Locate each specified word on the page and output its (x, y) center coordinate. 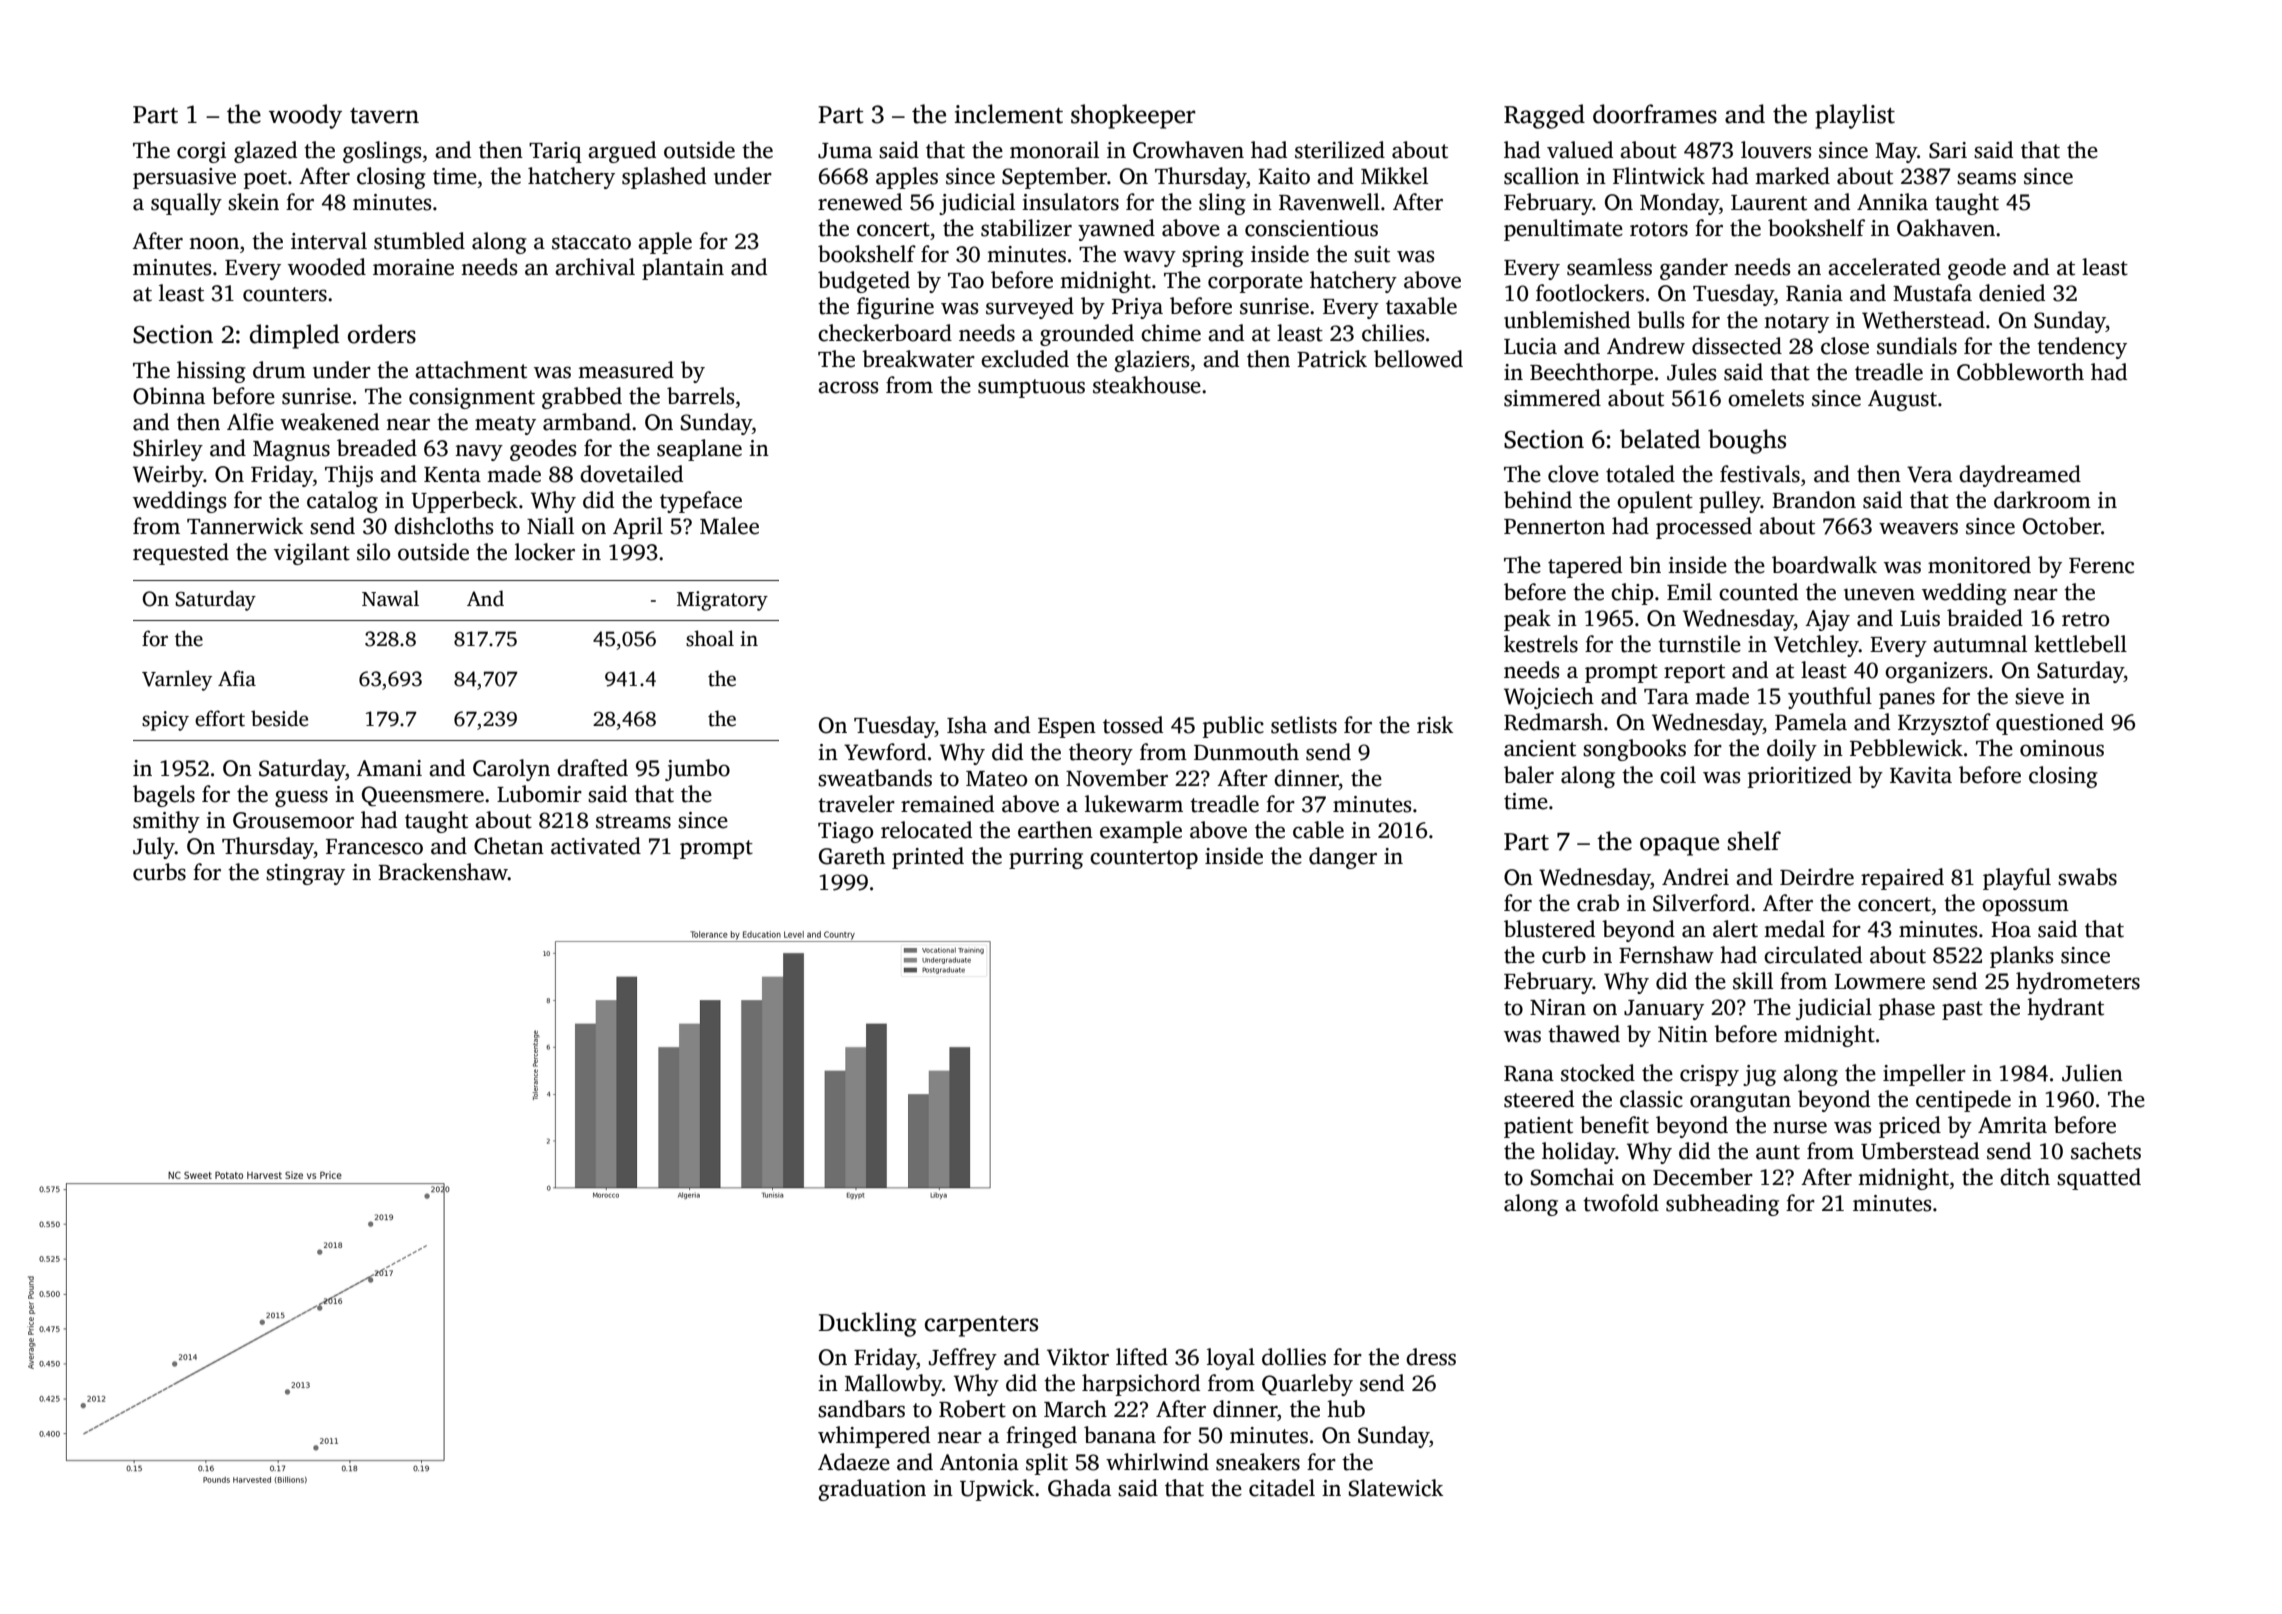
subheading (1722, 1205)
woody (305, 116)
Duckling (867, 1324)
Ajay (1827, 620)
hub (1346, 1409)
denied (2012, 293)
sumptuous (1031, 388)
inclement (1009, 114)
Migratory (722, 601)
